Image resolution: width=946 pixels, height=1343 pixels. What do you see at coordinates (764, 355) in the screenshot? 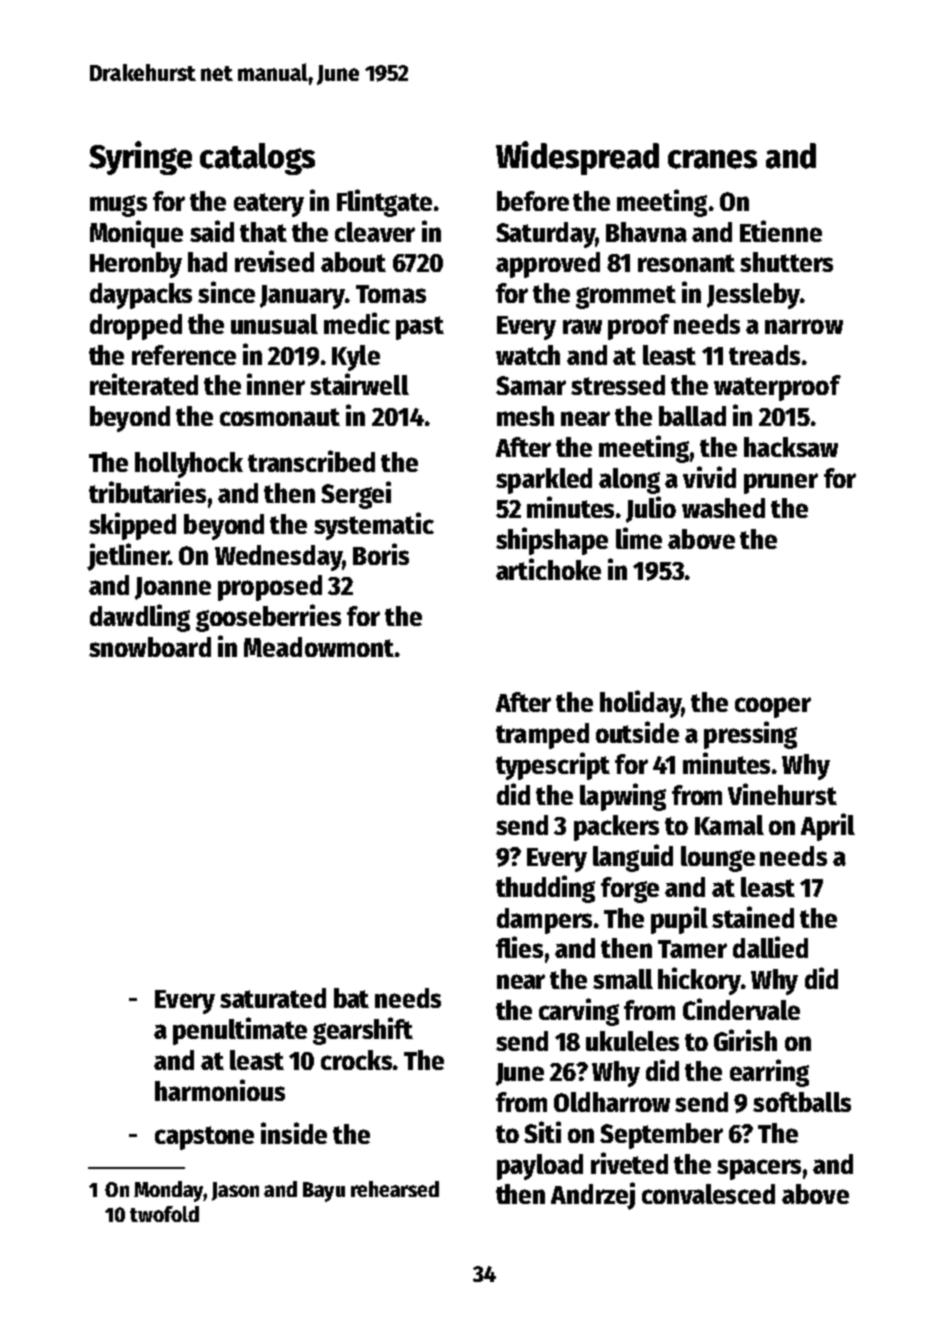
I see `treads` at bounding box center [764, 355].
